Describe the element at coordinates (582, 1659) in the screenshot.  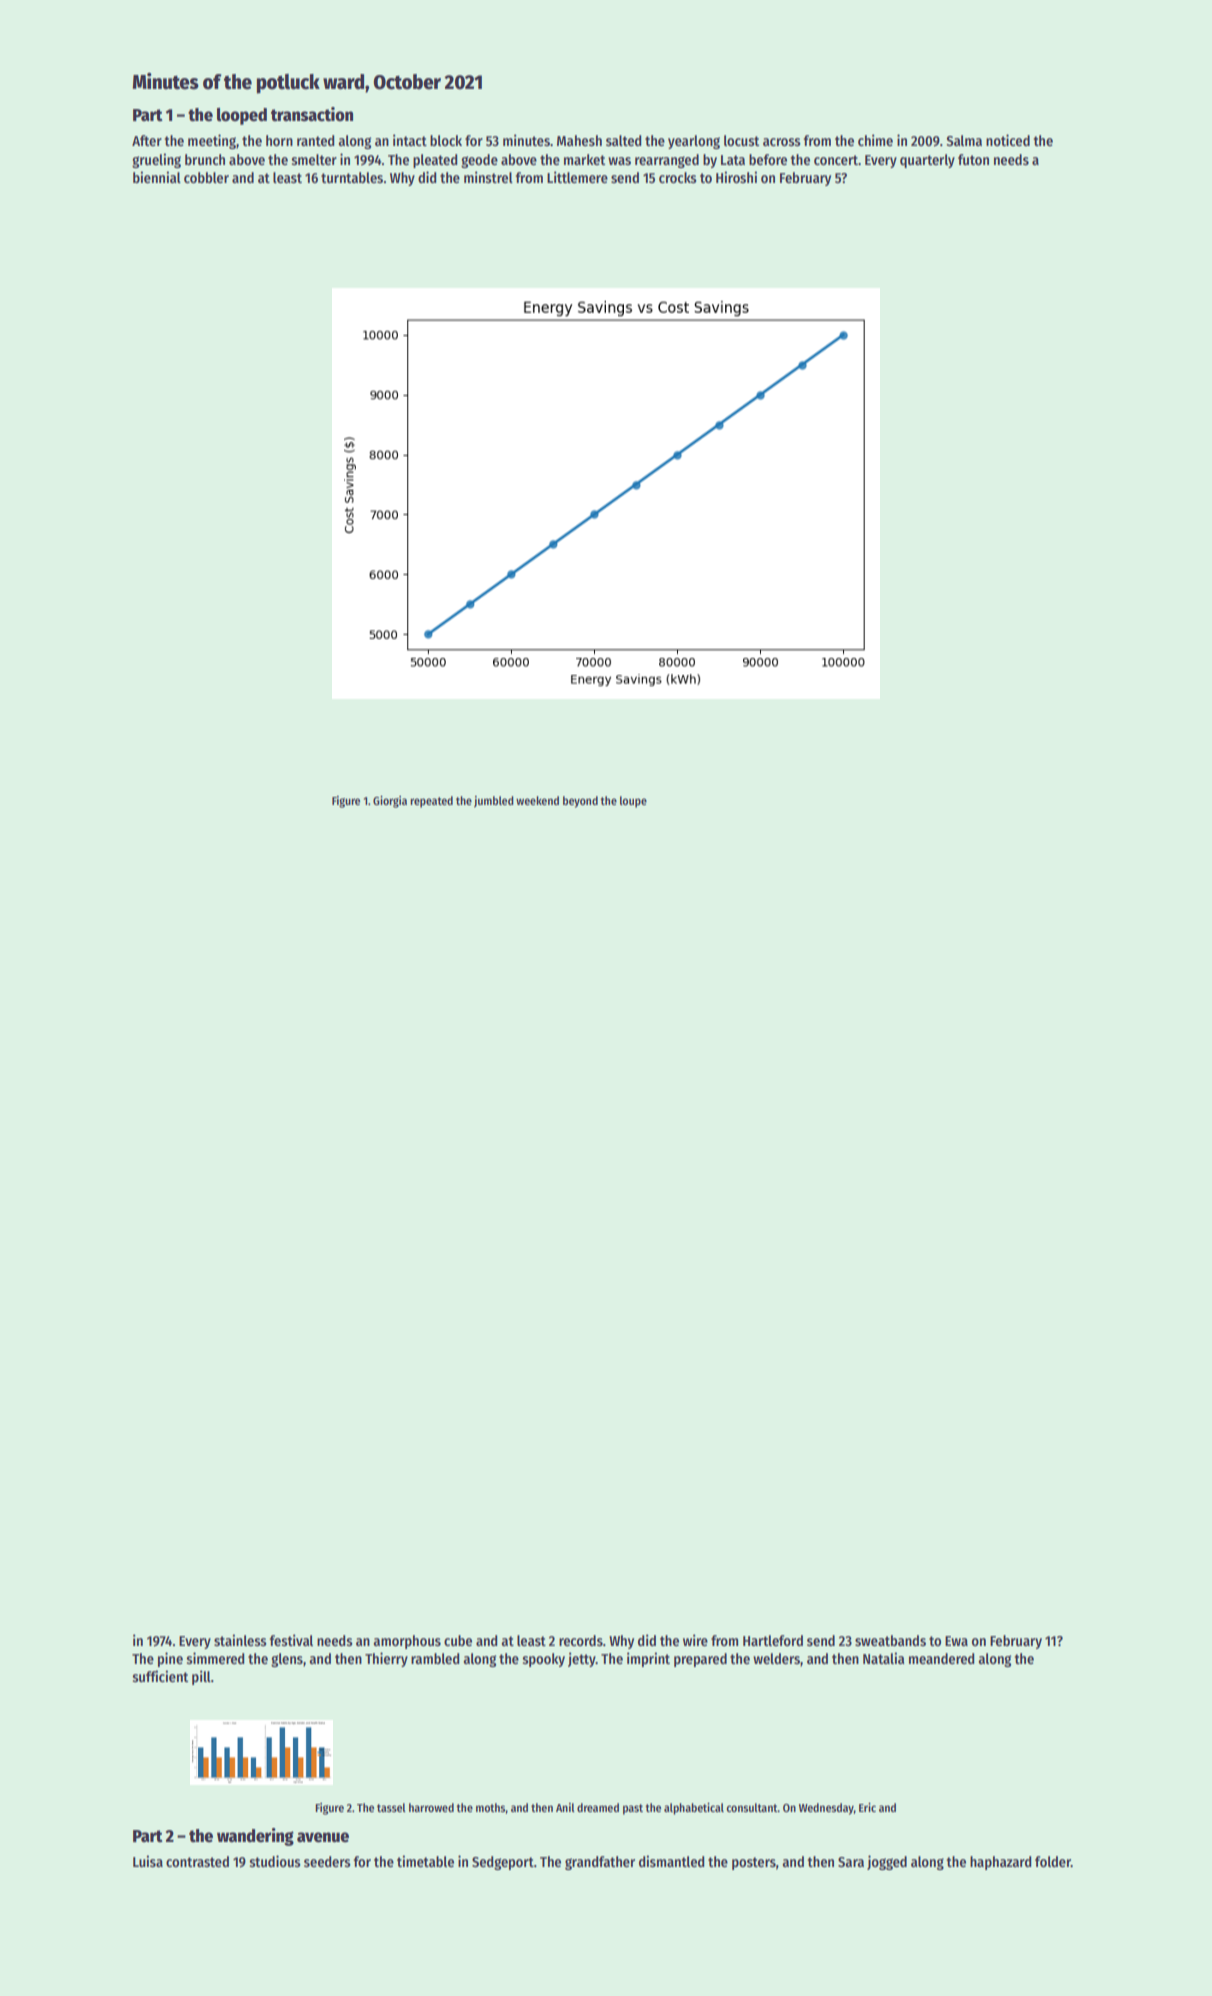
I see `jetty` at that location.
